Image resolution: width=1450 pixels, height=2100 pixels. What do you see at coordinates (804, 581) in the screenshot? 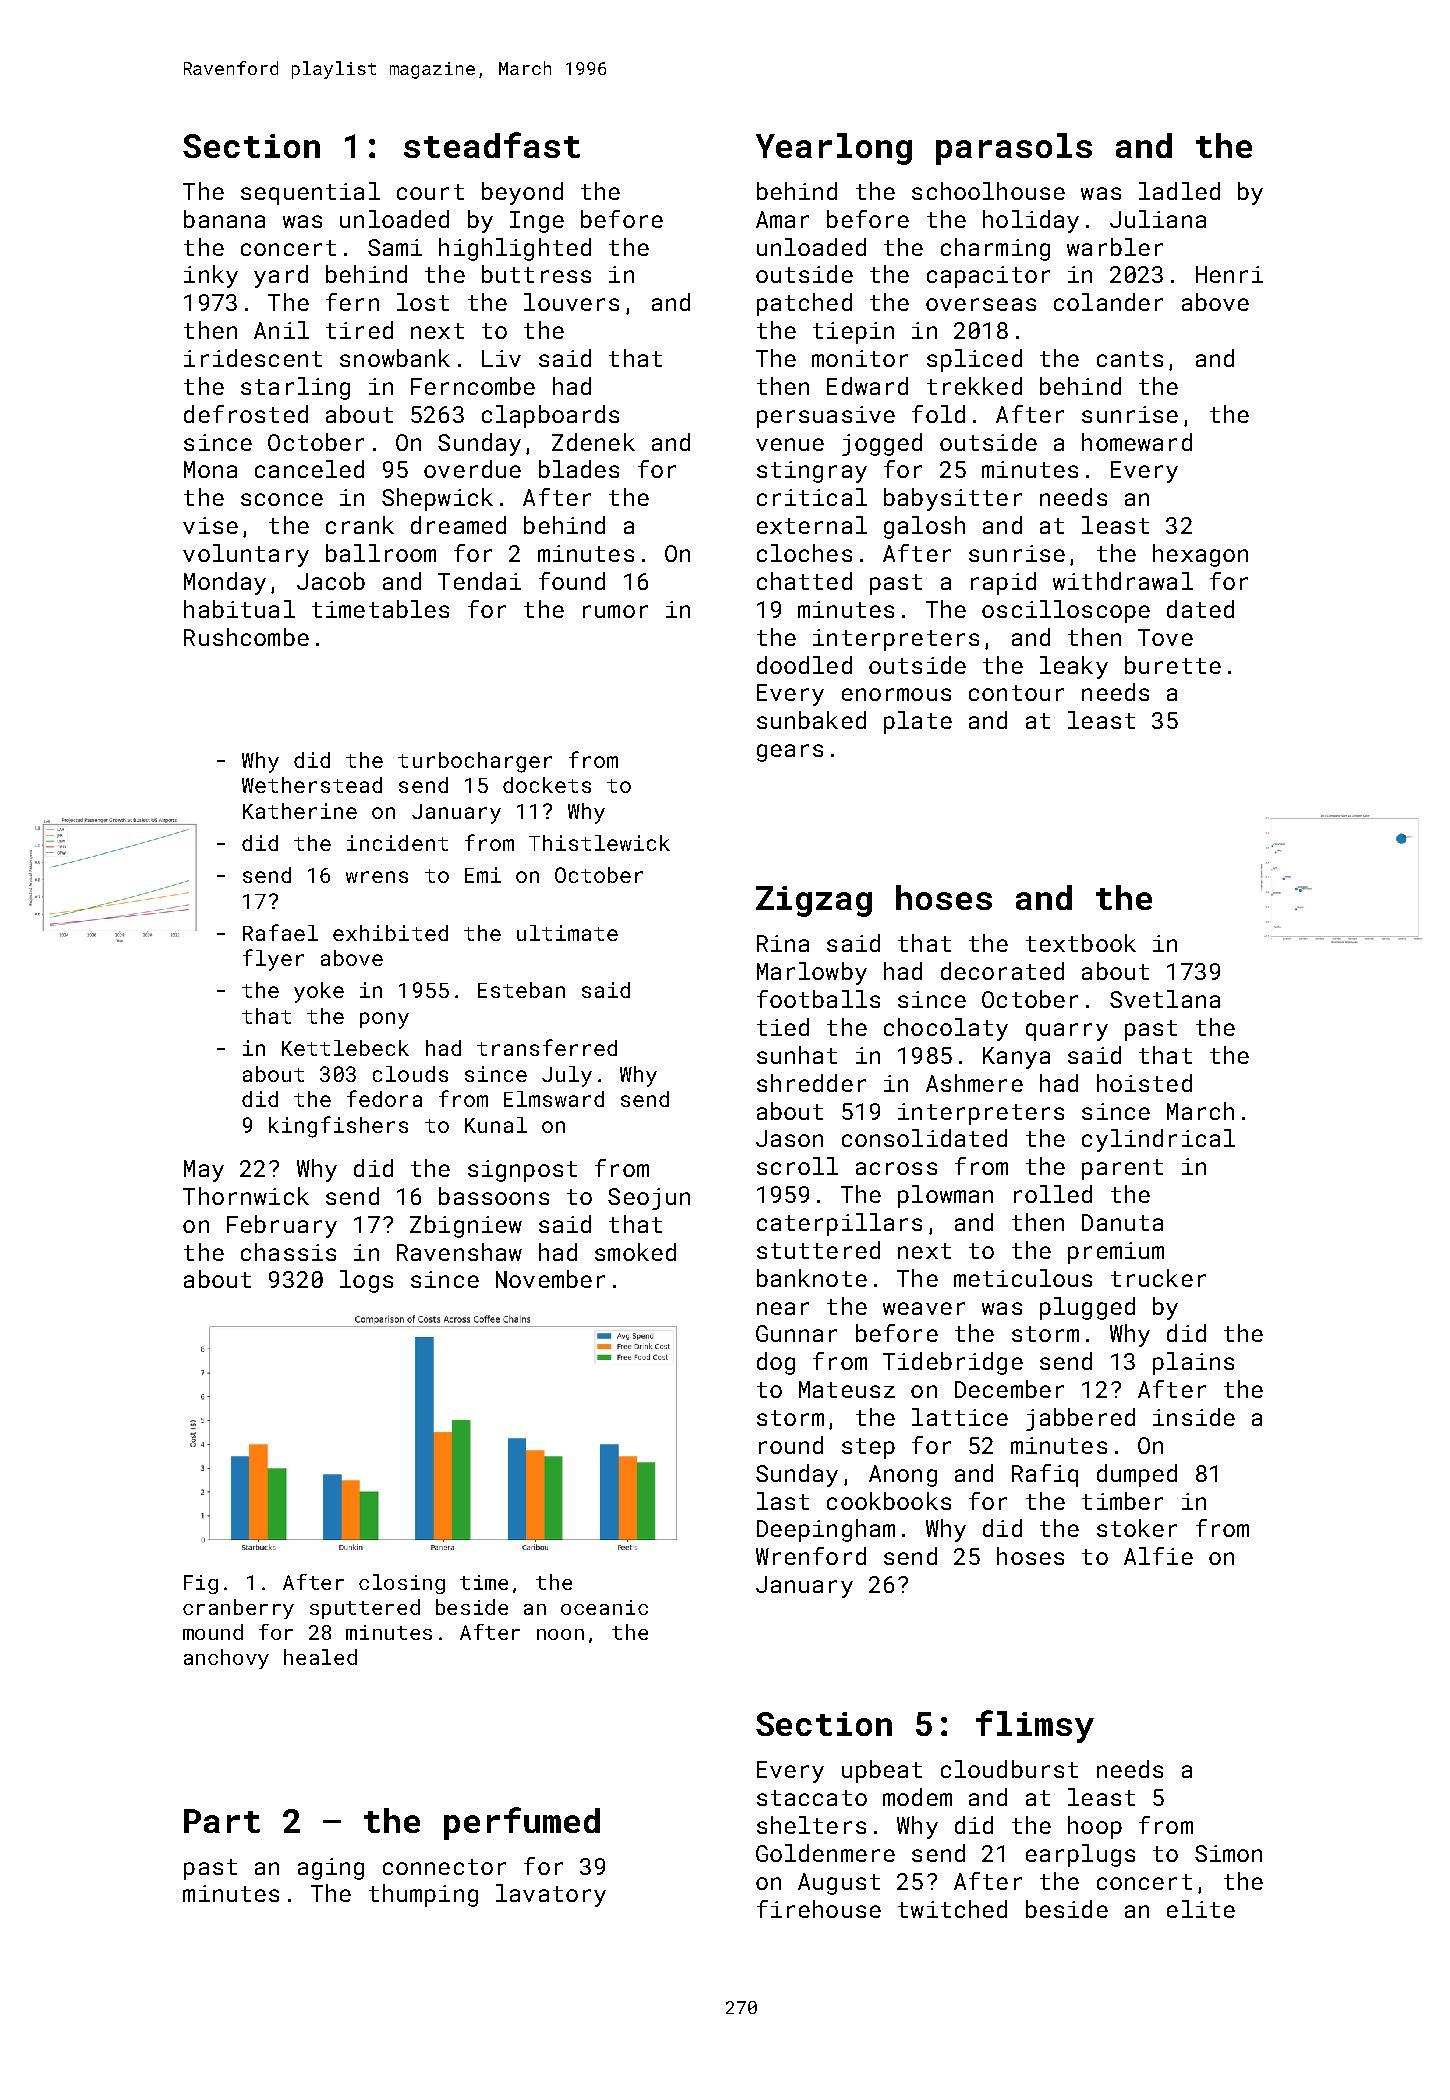
I see `chatted` at bounding box center [804, 581].
